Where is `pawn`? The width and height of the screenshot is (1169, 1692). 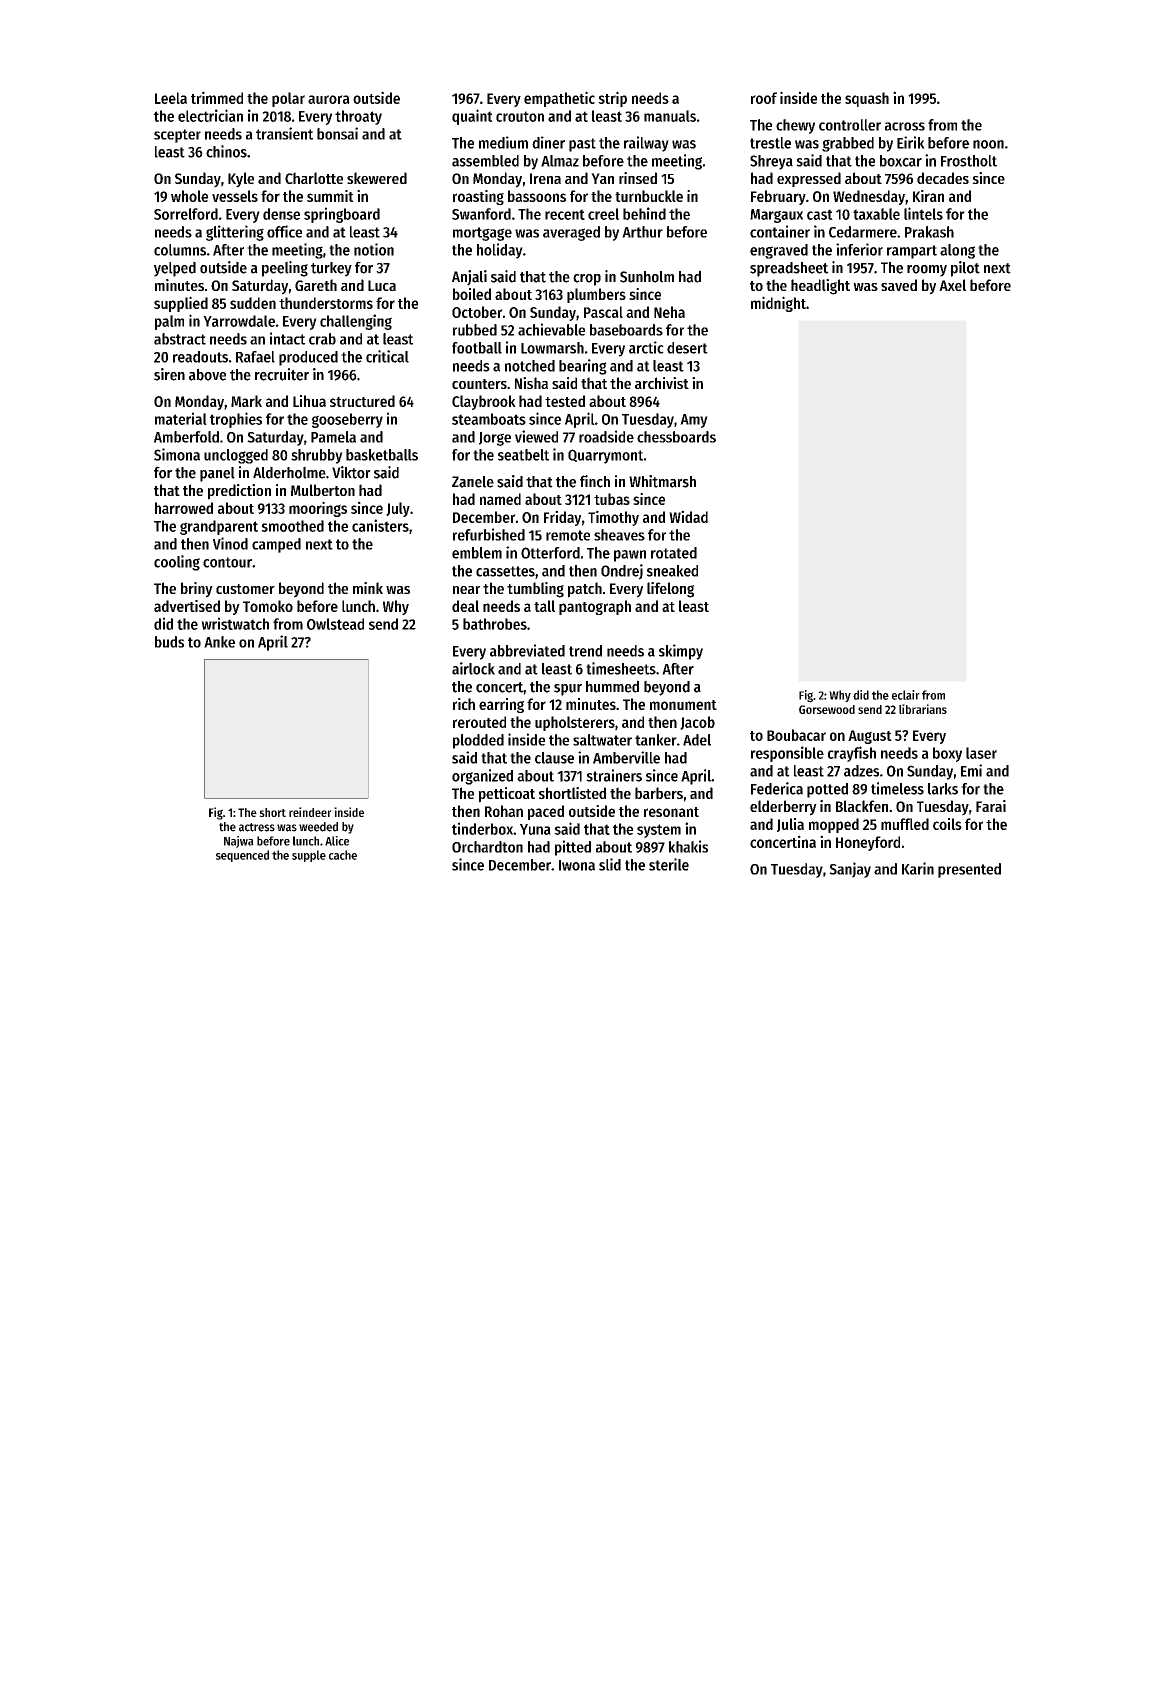
pawn is located at coordinates (630, 556).
